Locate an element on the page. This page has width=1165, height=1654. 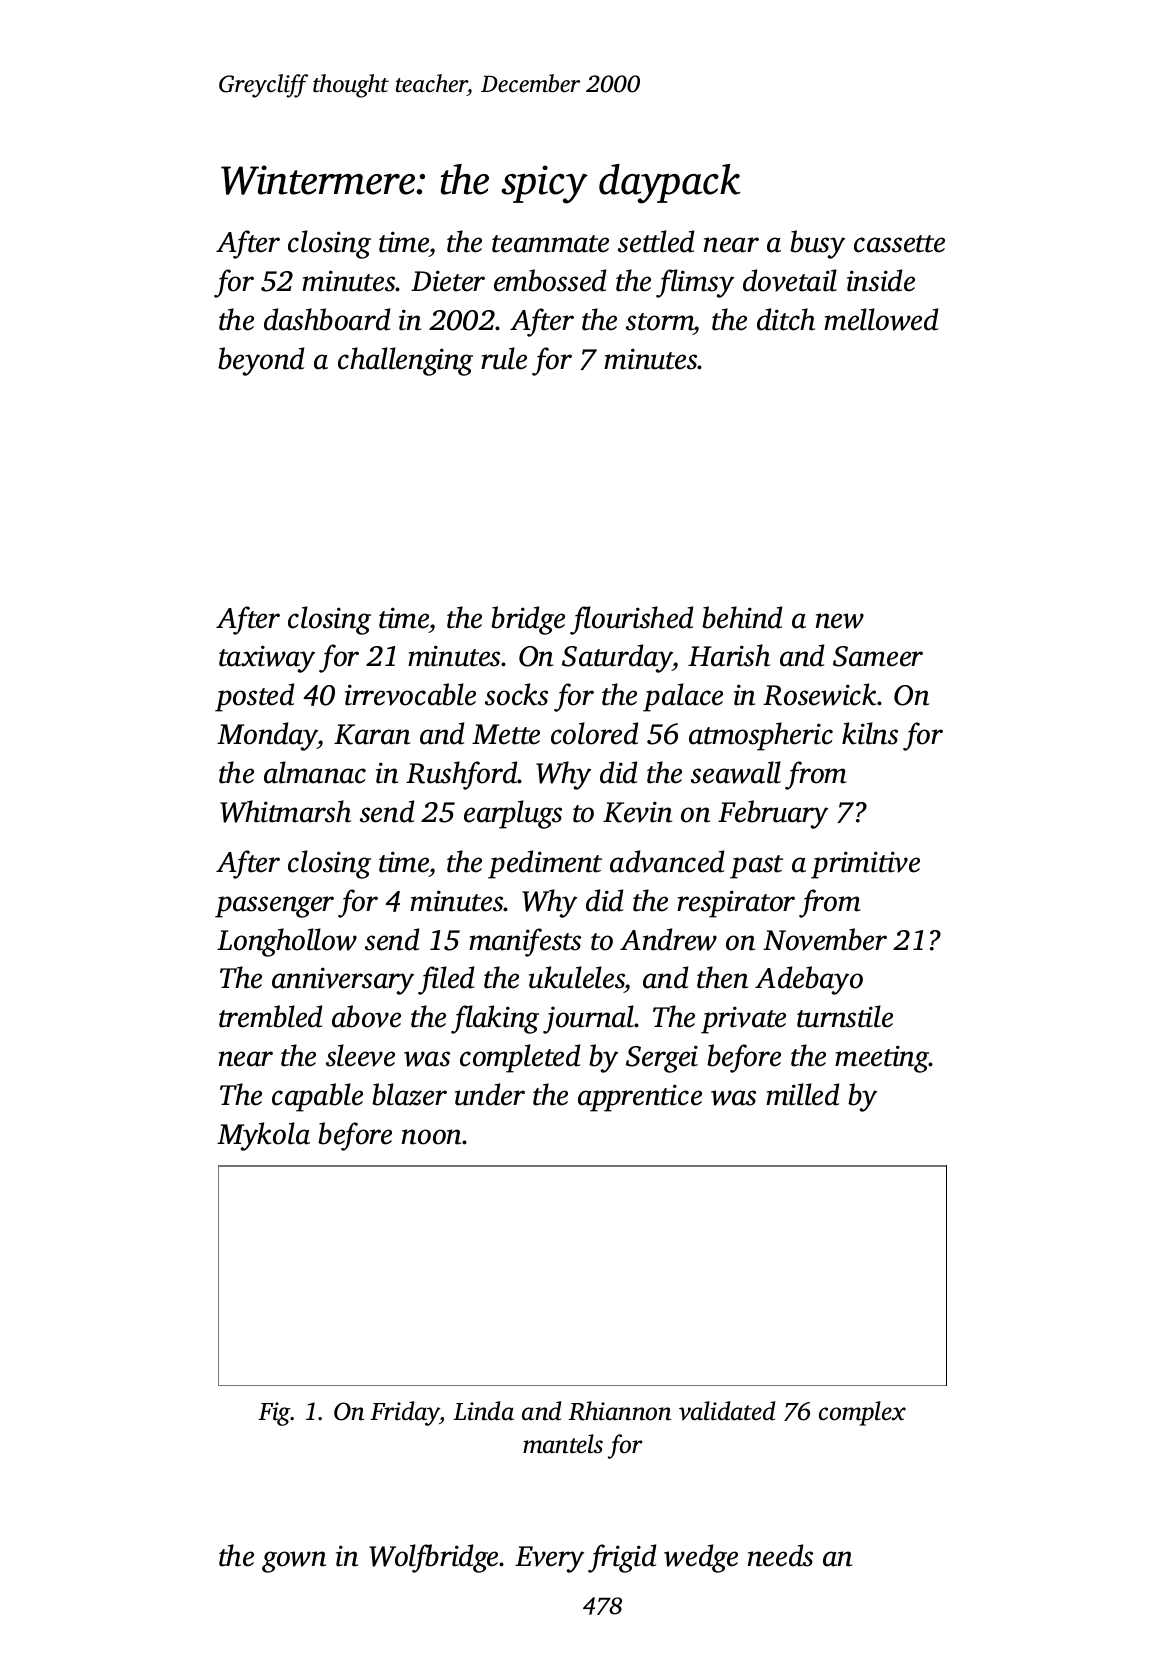
needs is located at coordinates (780, 1555).
